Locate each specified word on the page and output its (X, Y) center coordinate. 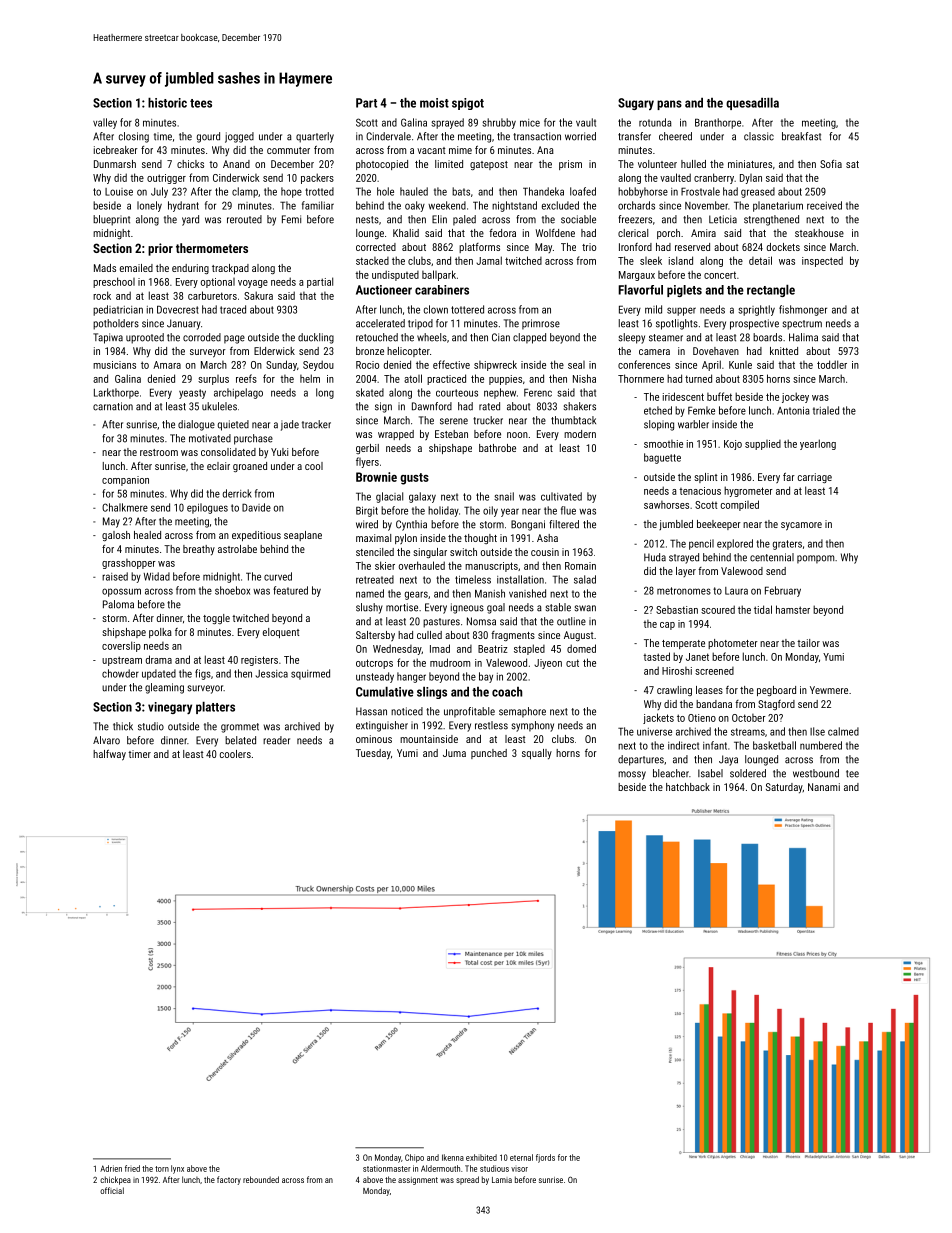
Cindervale (388, 136)
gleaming (164, 688)
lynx (177, 1169)
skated (370, 392)
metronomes (684, 591)
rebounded (261, 1179)
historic (167, 103)
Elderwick (274, 351)
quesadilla (752, 104)
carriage (815, 478)
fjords (545, 1158)
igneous (467, 608)
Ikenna (453, 1157)
